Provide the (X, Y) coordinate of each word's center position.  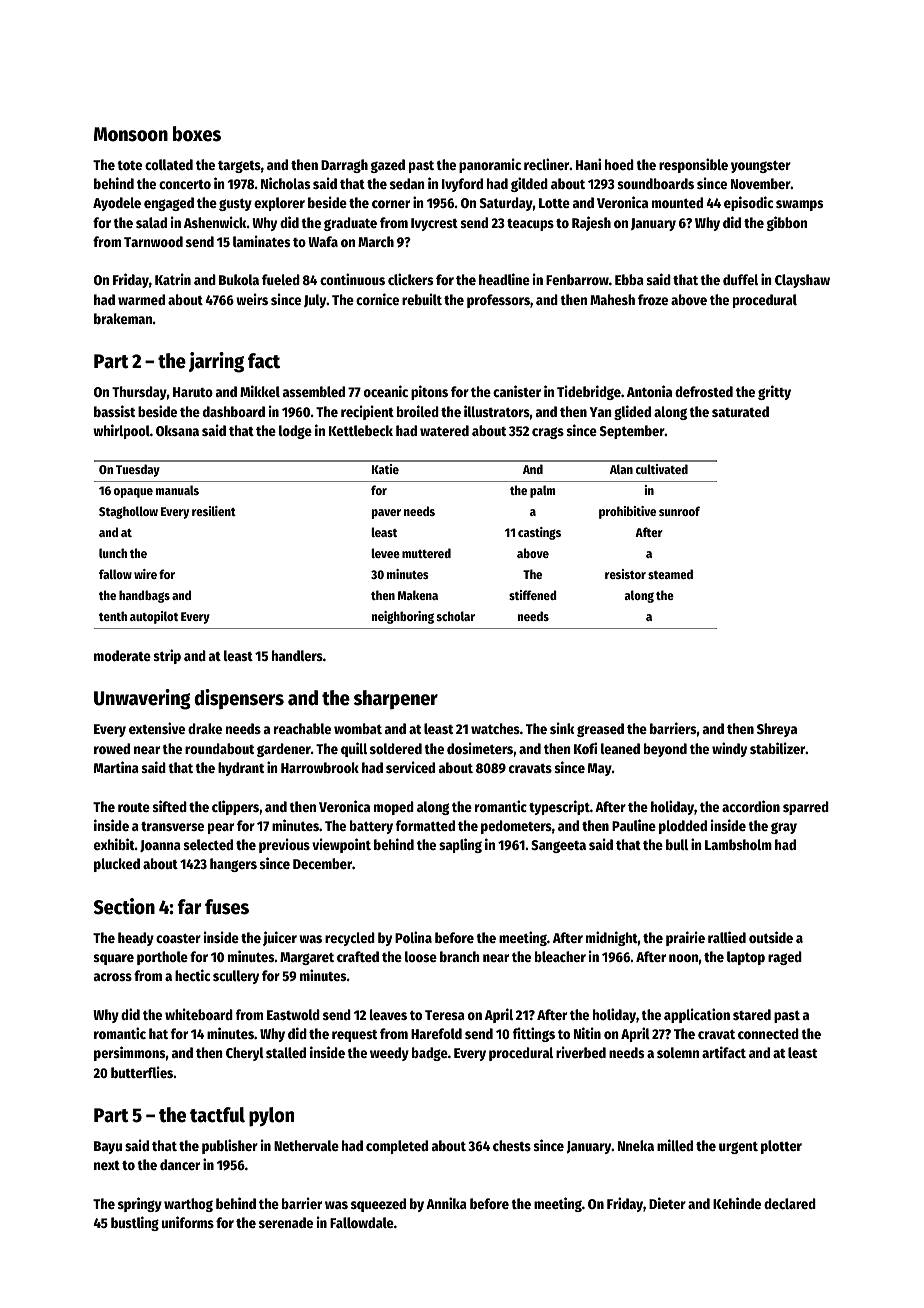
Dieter (667, 1203)
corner (391, 204)
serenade (286, 1222)
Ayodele (117, 204)
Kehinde (737, 1203)
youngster (761, 167)
